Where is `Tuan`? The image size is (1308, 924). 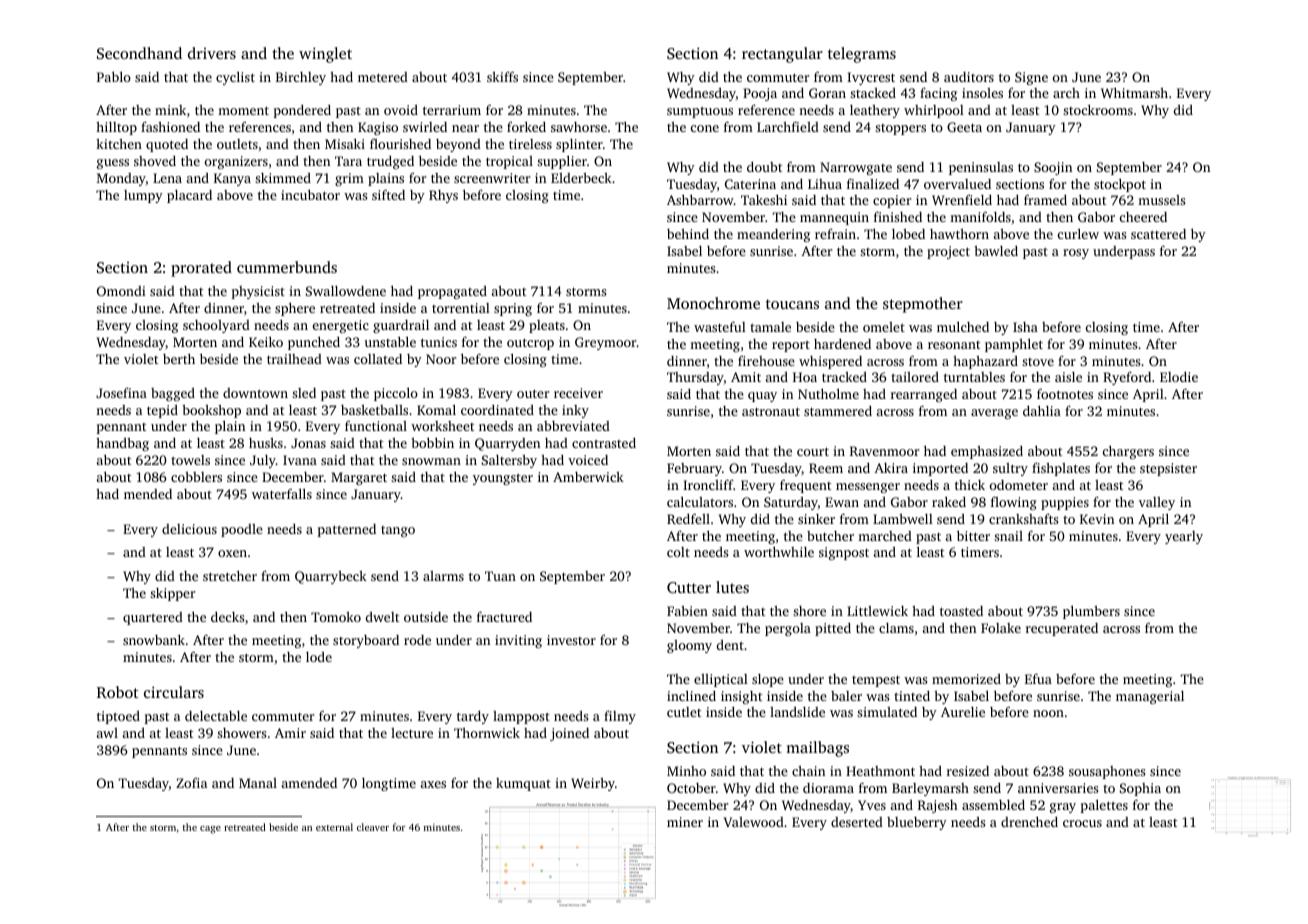 Tuan is located at coordinates (500, 576).
